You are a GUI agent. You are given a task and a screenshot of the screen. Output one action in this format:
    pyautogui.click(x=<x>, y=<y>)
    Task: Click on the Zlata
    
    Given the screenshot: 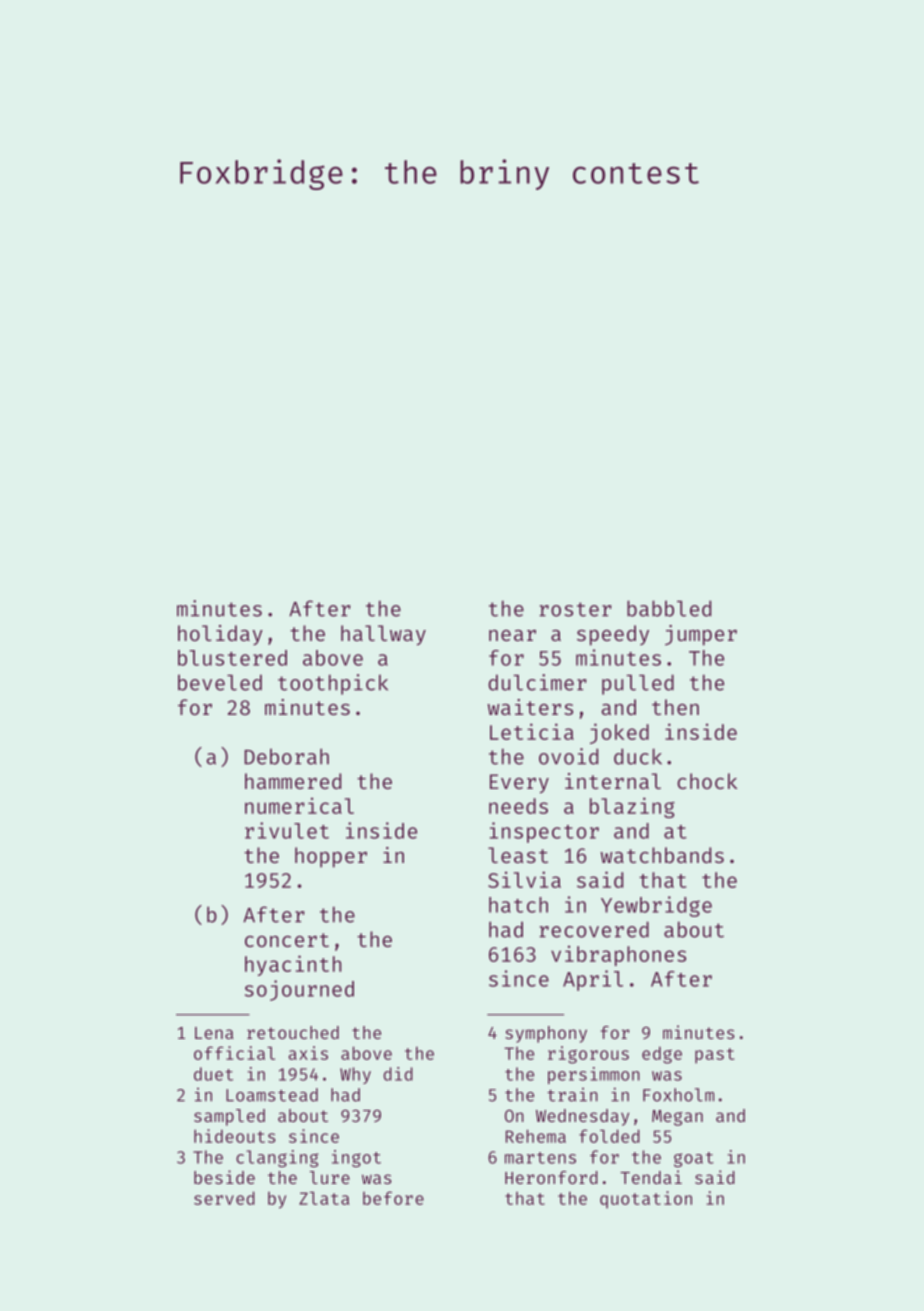 What is the action you would take?
    pyautogui.click(x=324, y=1198)
